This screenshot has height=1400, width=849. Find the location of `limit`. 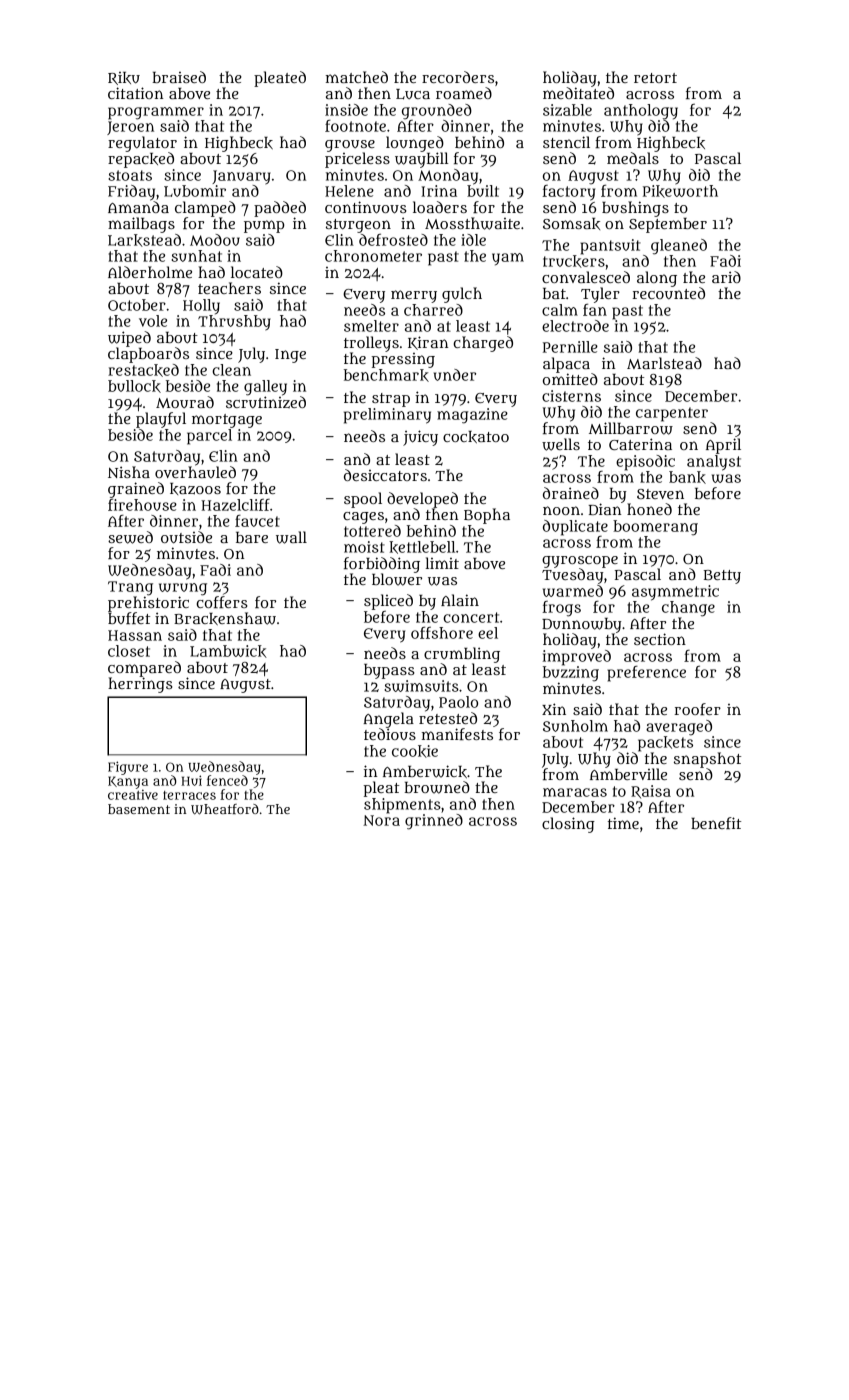

limit is located at coordinates (442, 563).
